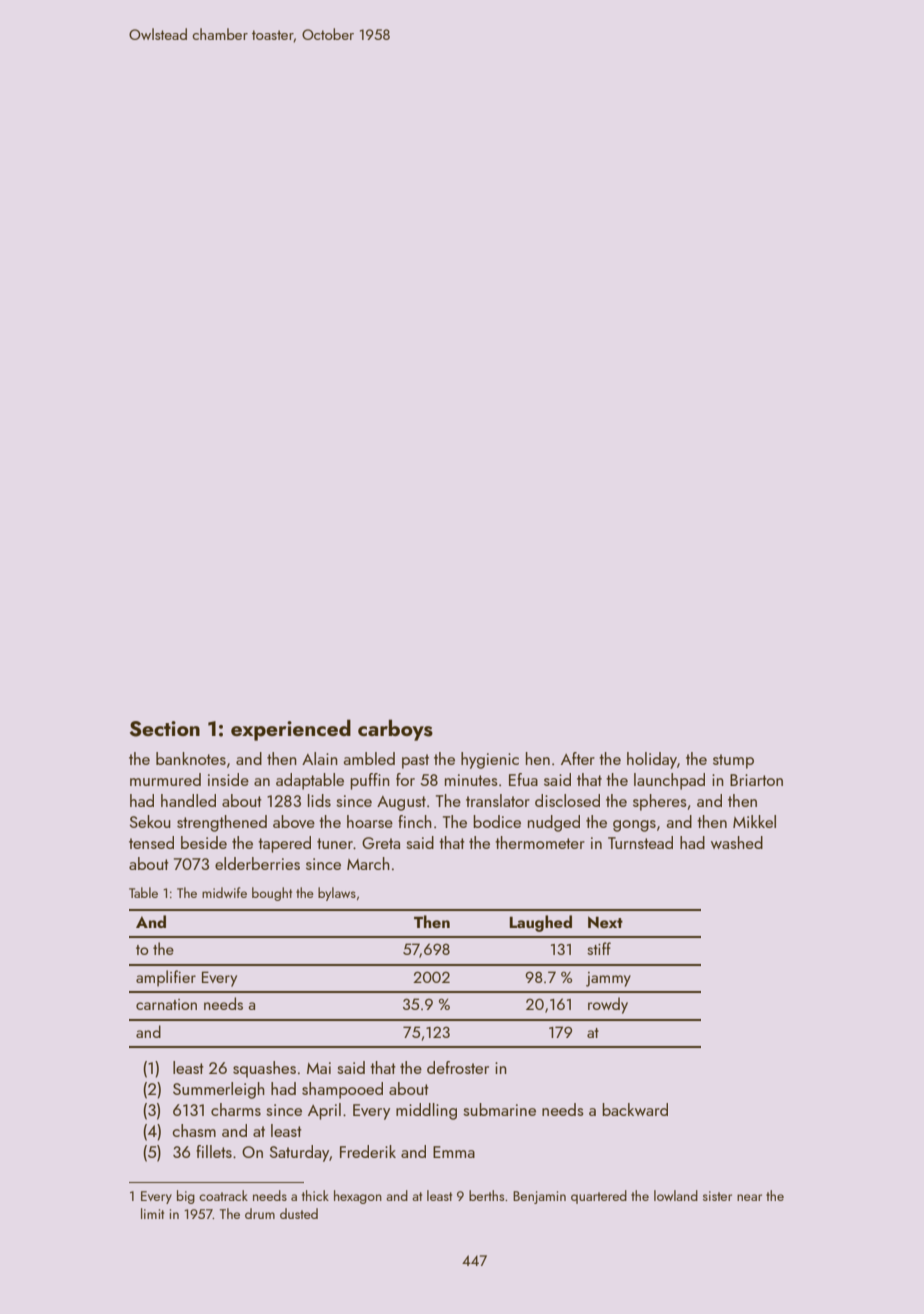 The width and height of the image is (924, 1314). Describe the element at coordinates (458, 1067) in the image. I see `defroster` at that location.
